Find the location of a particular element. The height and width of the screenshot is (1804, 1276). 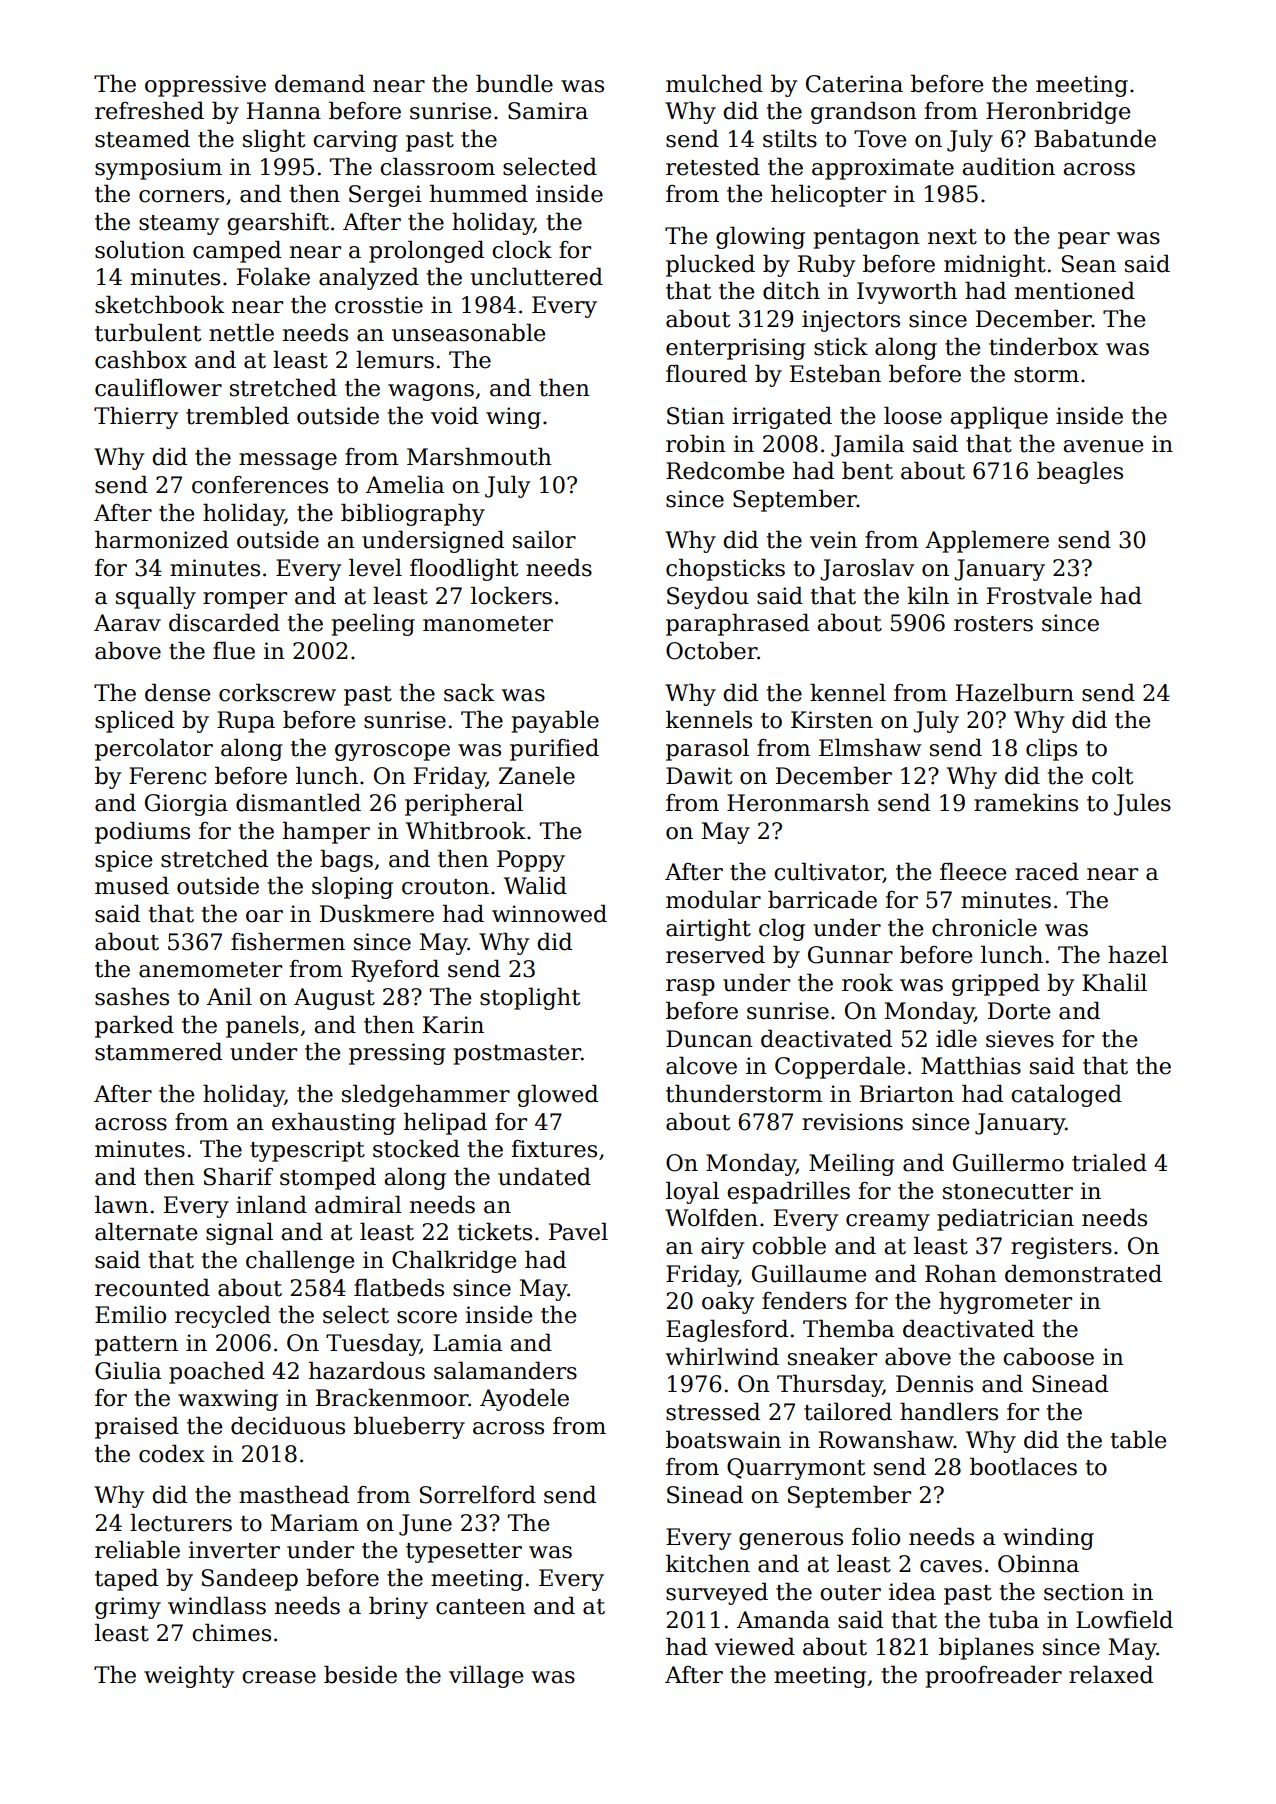

Aarav is located at coordinates (127, 623).
